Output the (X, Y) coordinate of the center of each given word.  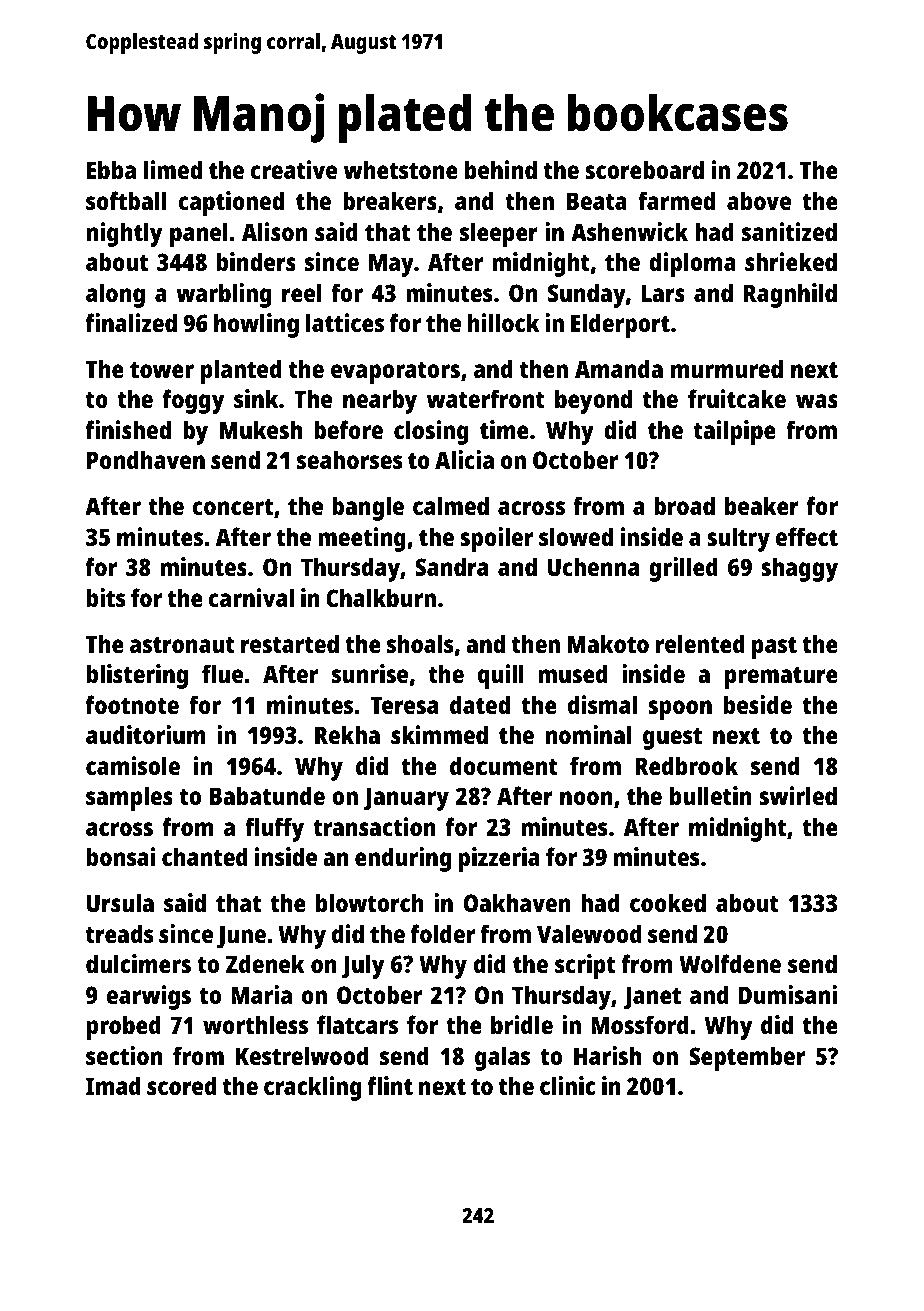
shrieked (791, 261)
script (585, 966)
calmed (451, 505)
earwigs (149, 997)
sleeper (499, 234)
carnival (251, 597)
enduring (403, 859)
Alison (274, 231)
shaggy (799, 569)
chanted (205, 856)
